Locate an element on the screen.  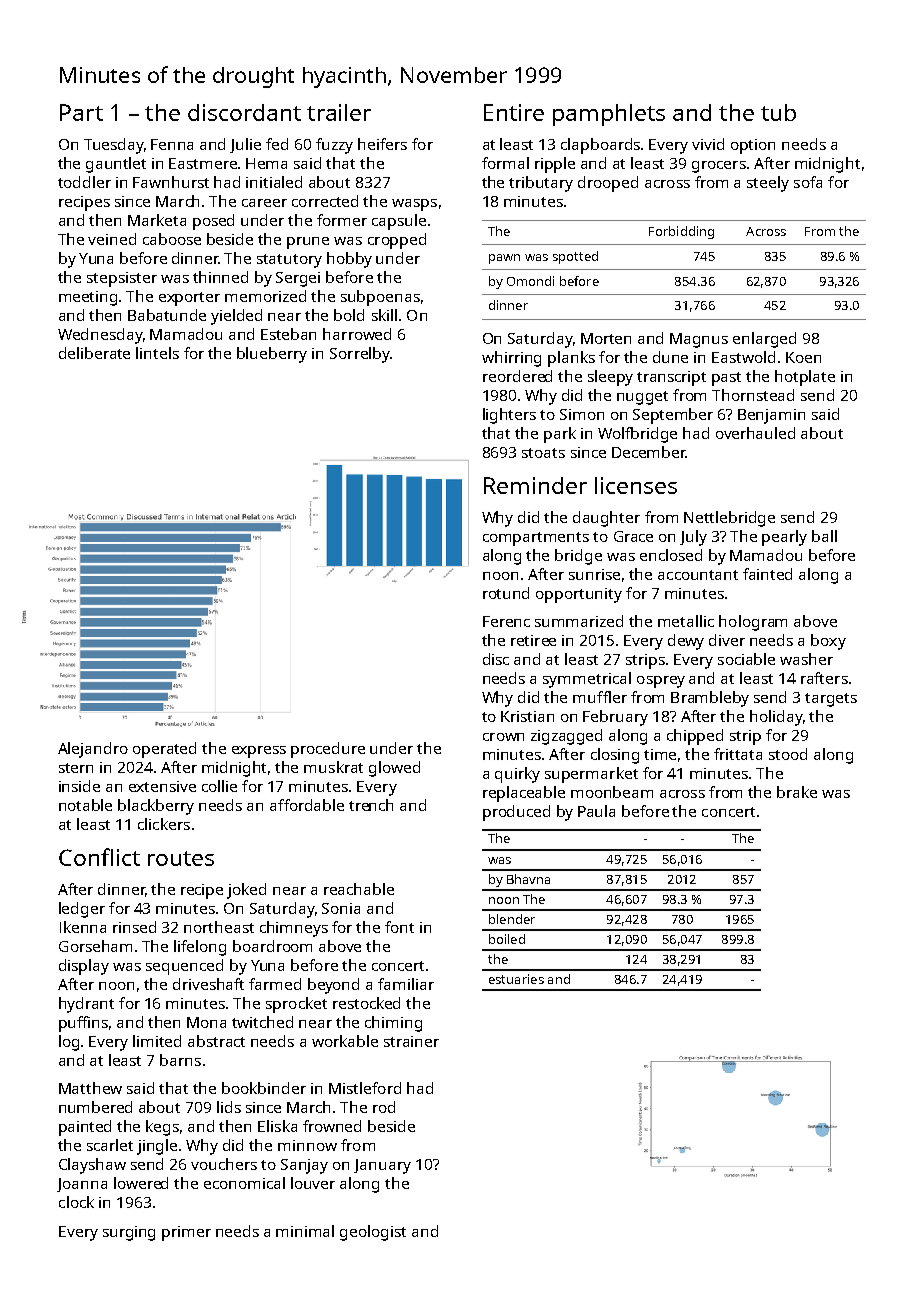
boxy is located at coordinates (828, 642).
